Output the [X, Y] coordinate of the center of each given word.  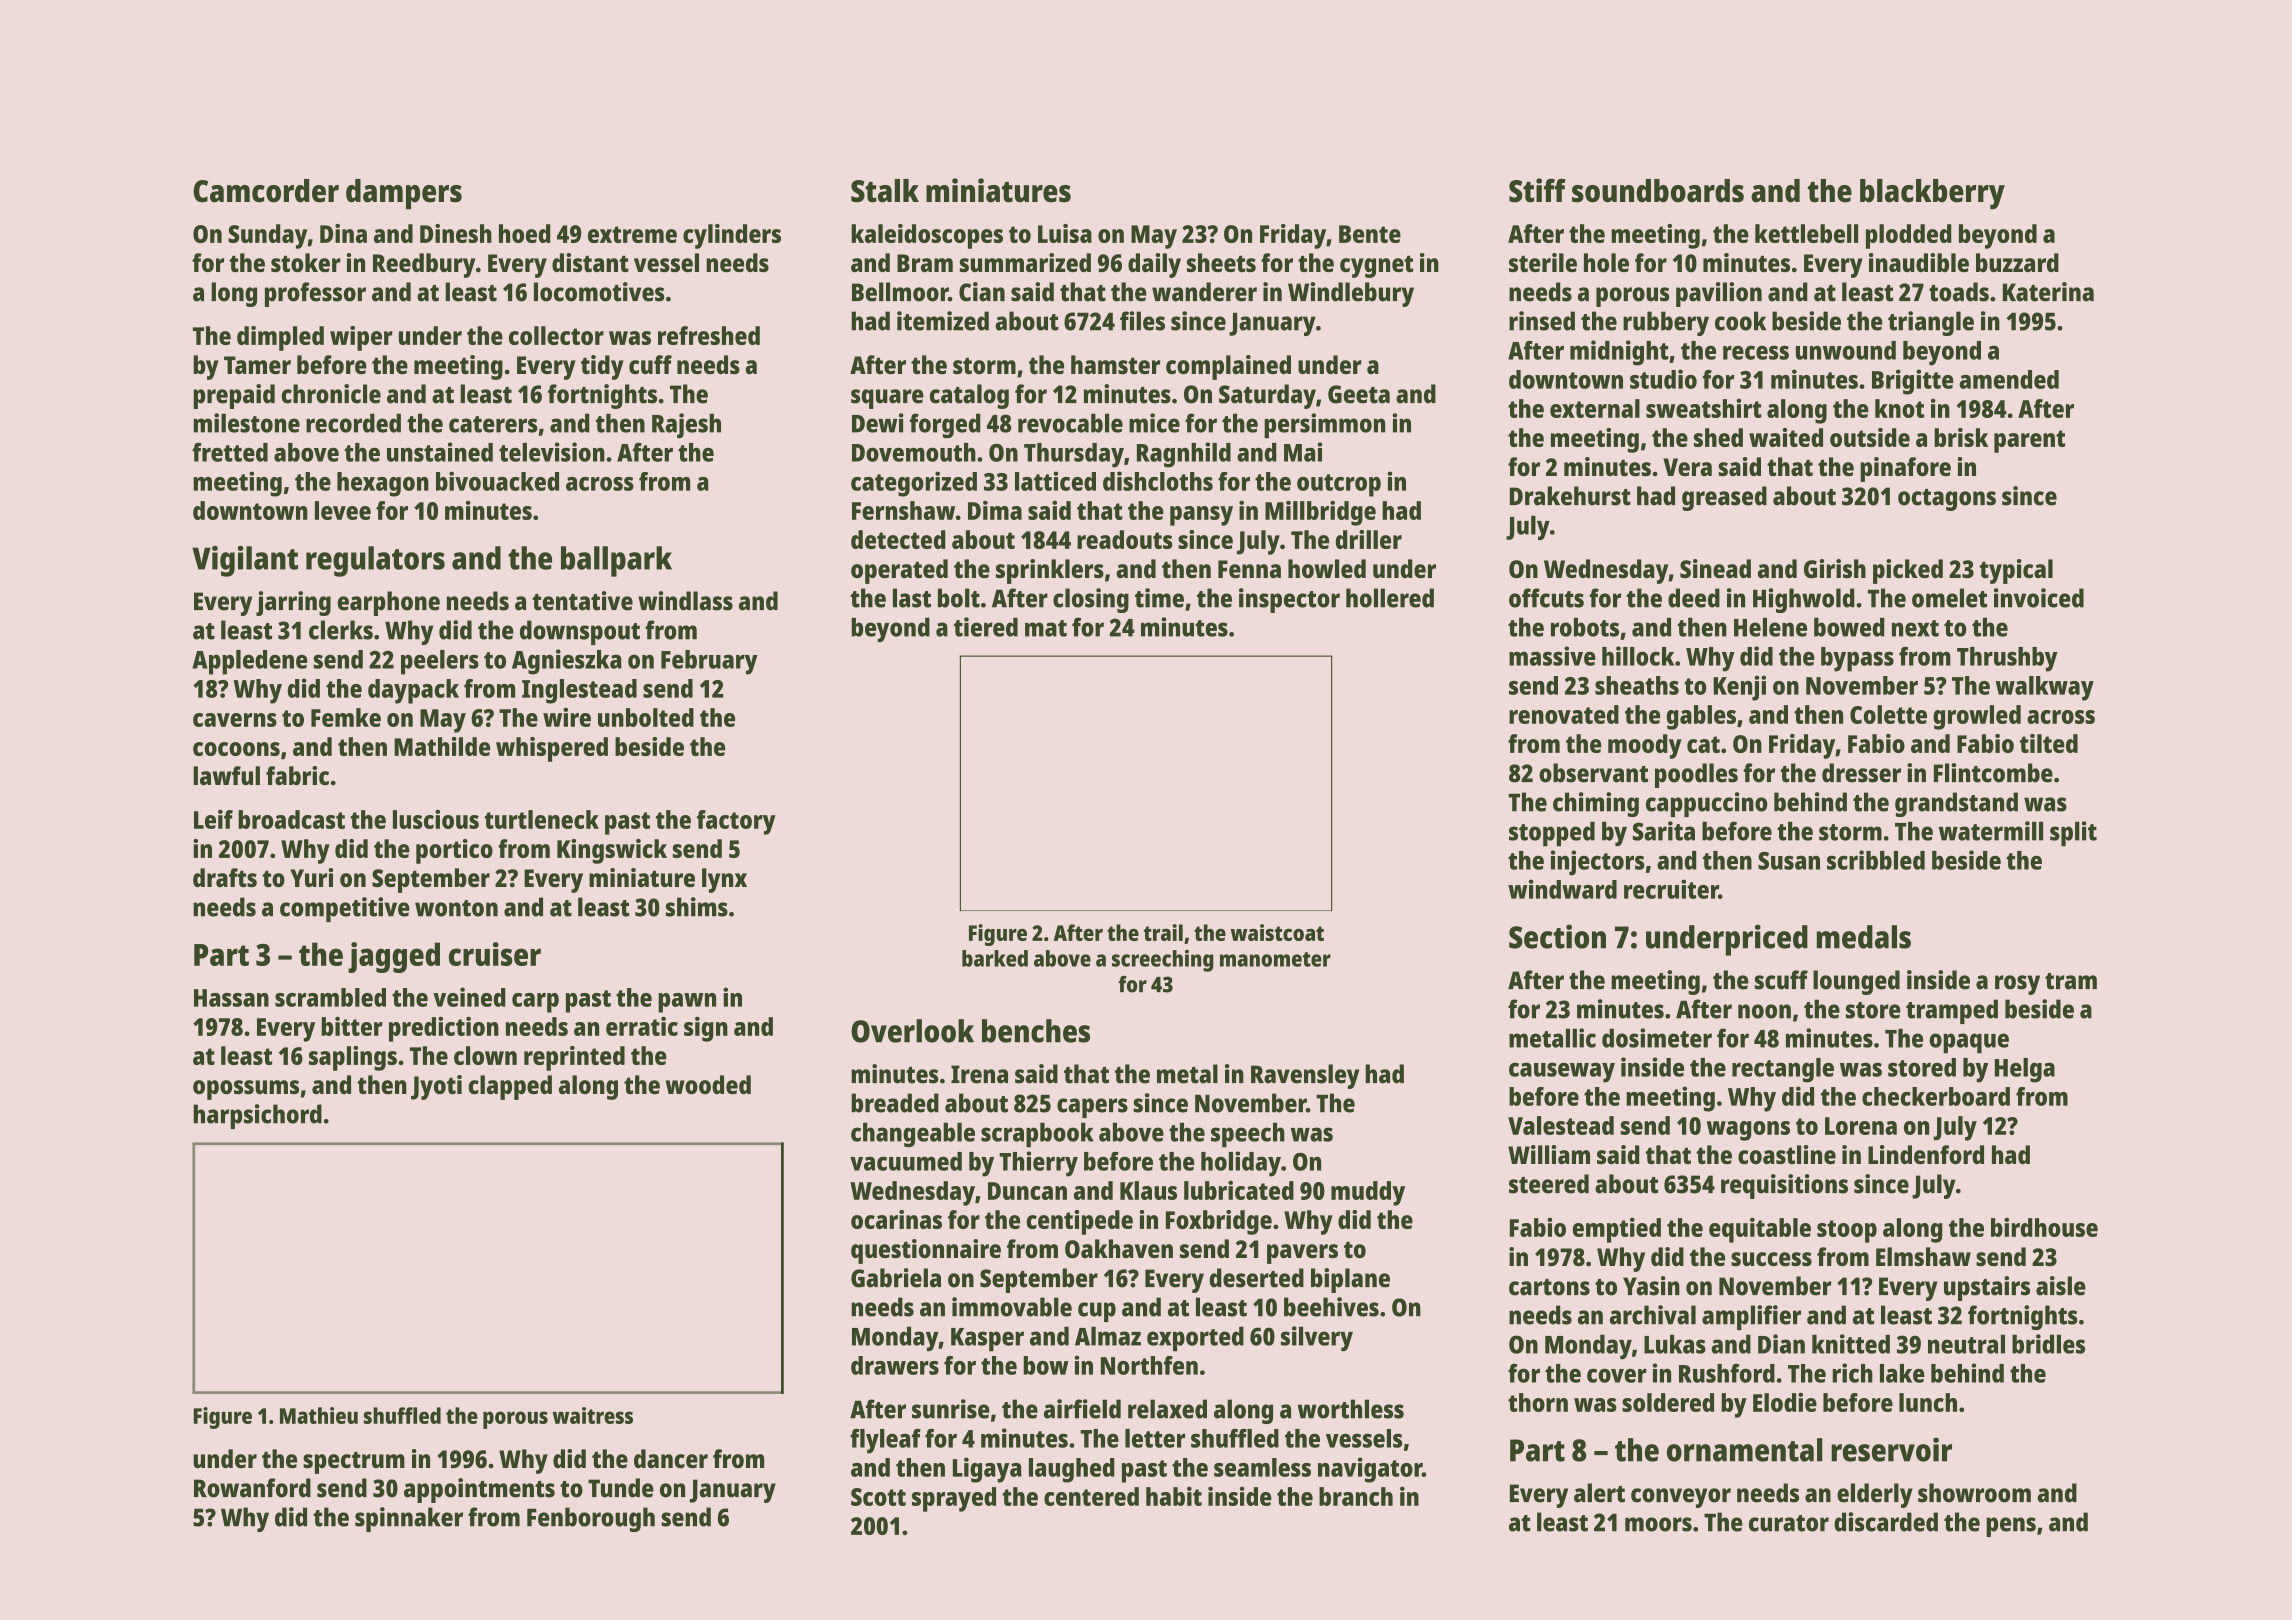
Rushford [1727, 1373]
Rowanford [252, 1488]
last [912, 598]
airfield [1082, 1409]
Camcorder [266, 191]
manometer [1275, 959]
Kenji [1739, 688]
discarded [1886, 1522]
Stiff [1537, 190]
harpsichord [257, 1116]
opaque [1969, 1043]
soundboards [1658, 191]
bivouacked [497, 481]
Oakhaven [1119, 1248]
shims [697, 907]
